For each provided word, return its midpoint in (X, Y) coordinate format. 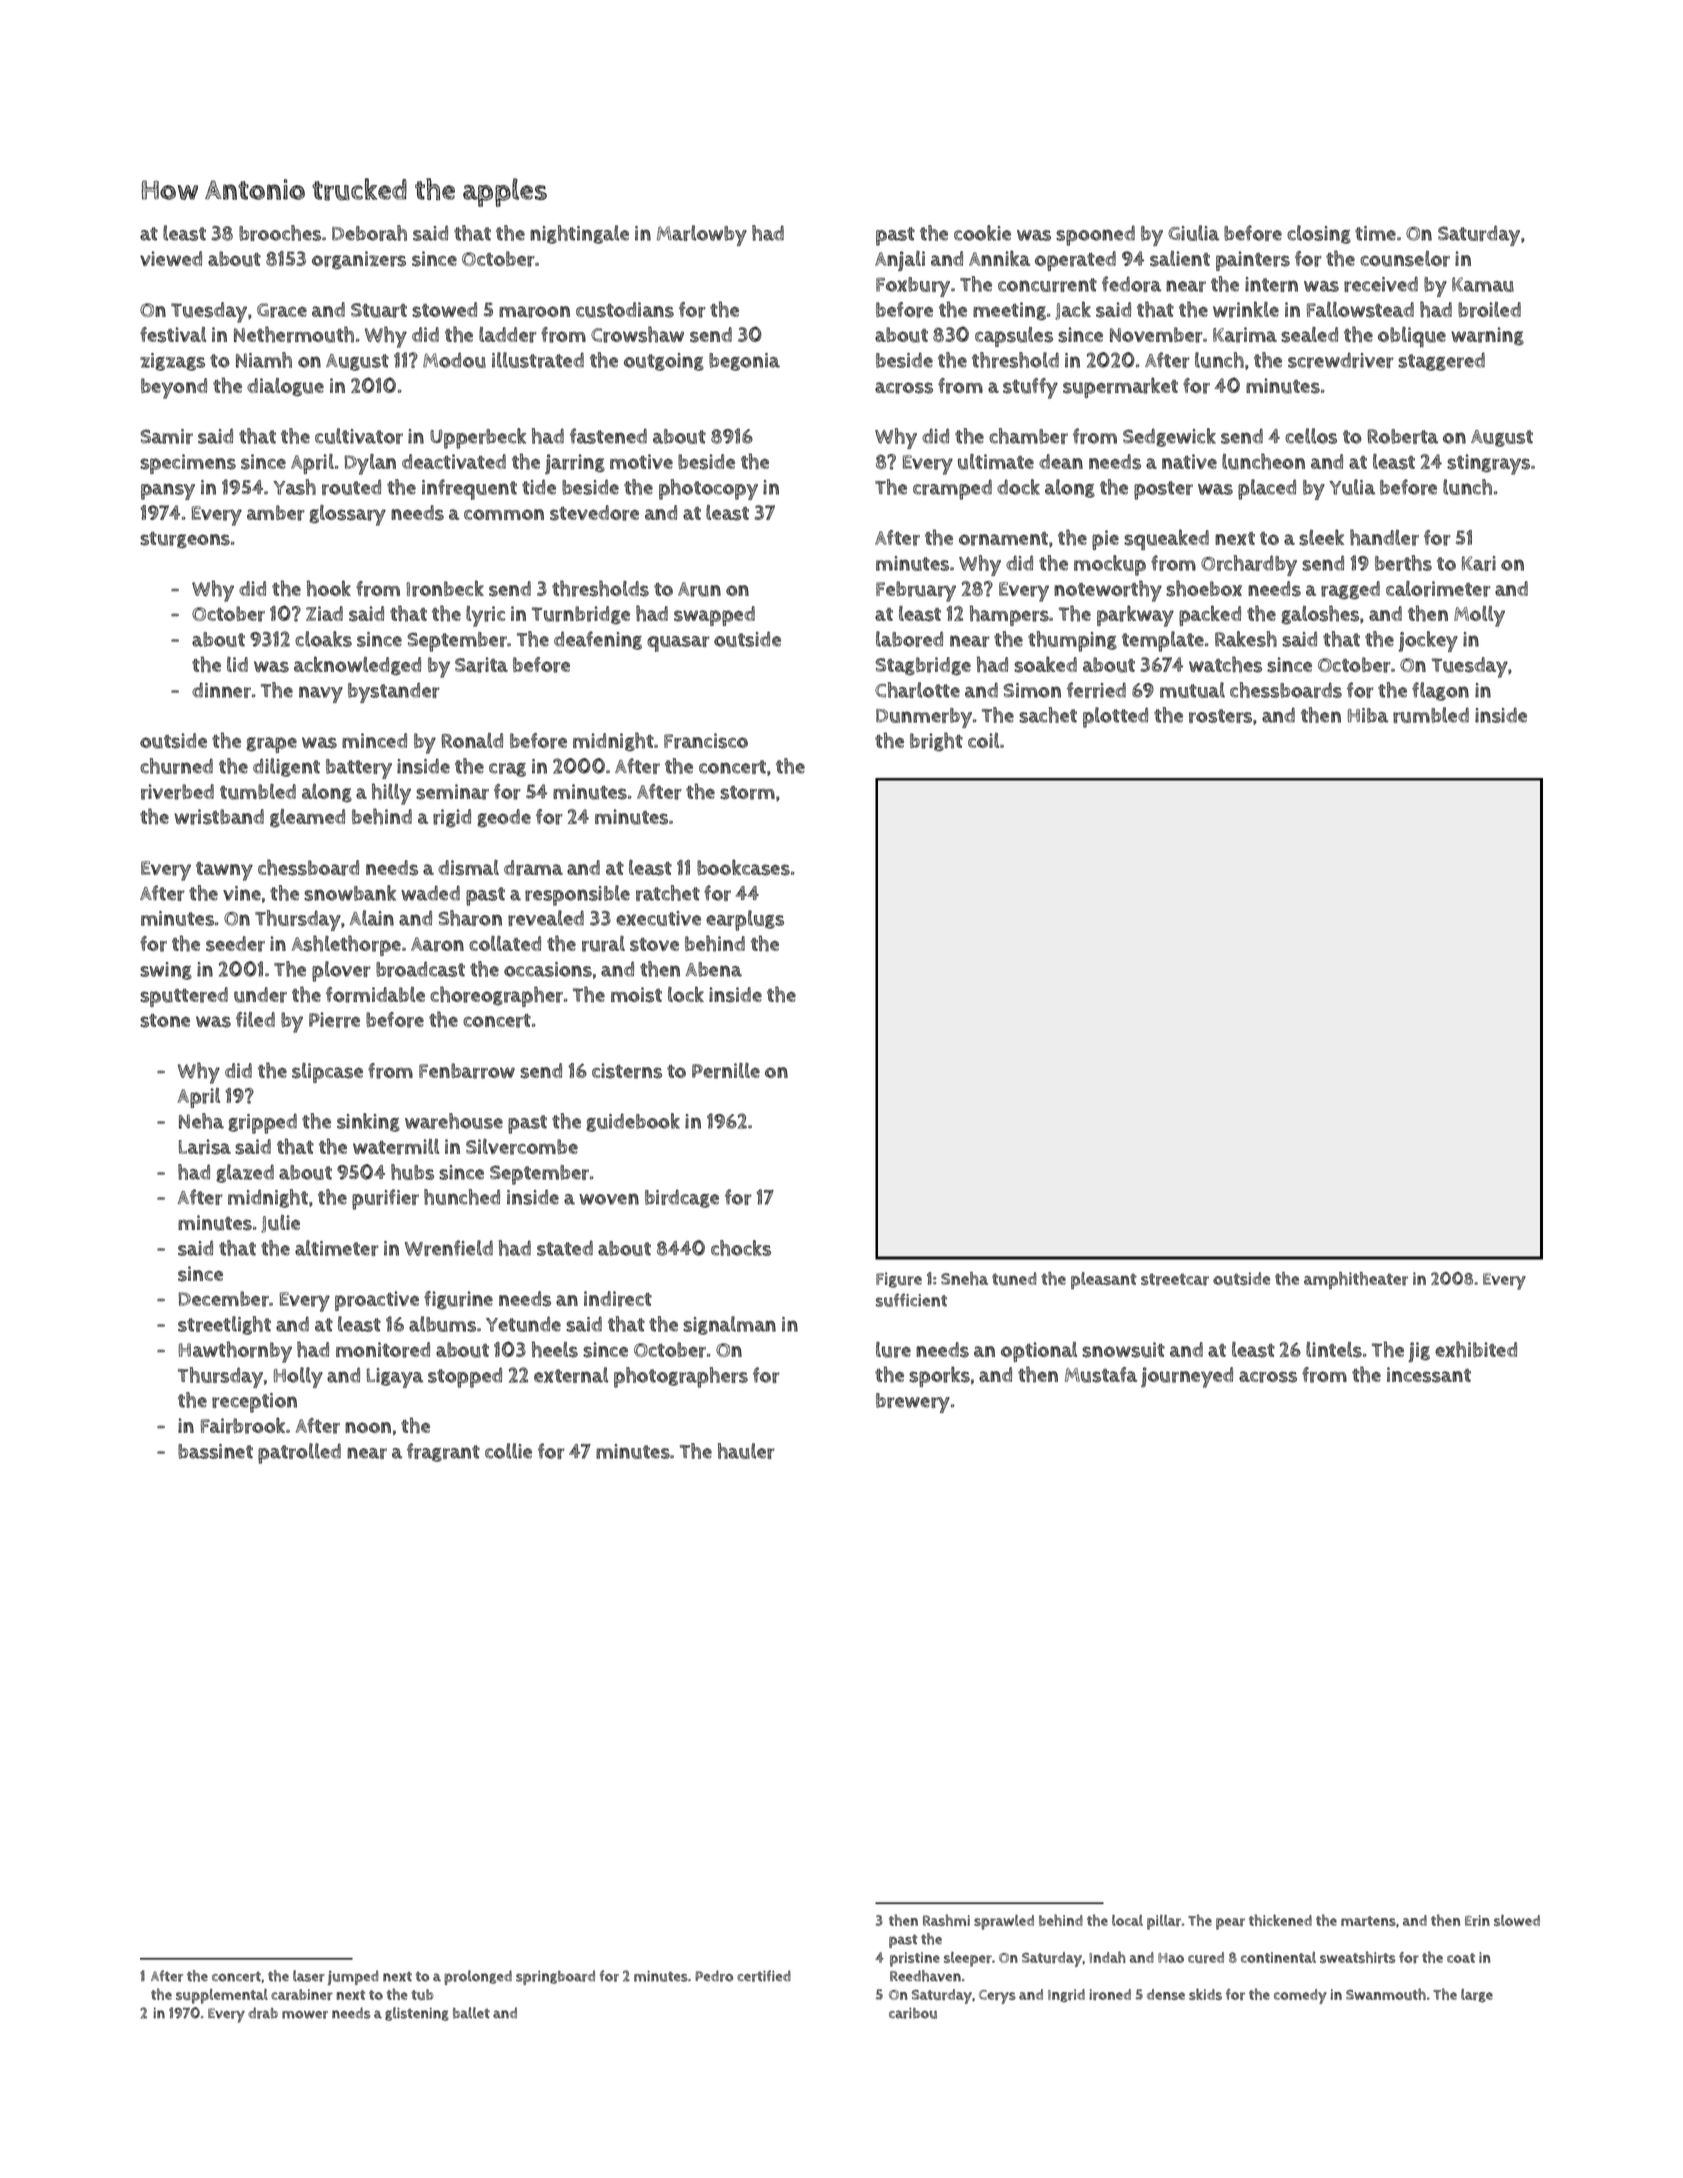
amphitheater (1356, 1280)
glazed (245, 1173)
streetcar (1175, 1279)
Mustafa (1101, 1375)
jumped (352, 1977)
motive (641, 461)
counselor (1405, 259)
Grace (282, 310)
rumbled (1431, 715)
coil (983, 740)
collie (508, 1451)
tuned (1014, 1279)
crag (507, 770)
